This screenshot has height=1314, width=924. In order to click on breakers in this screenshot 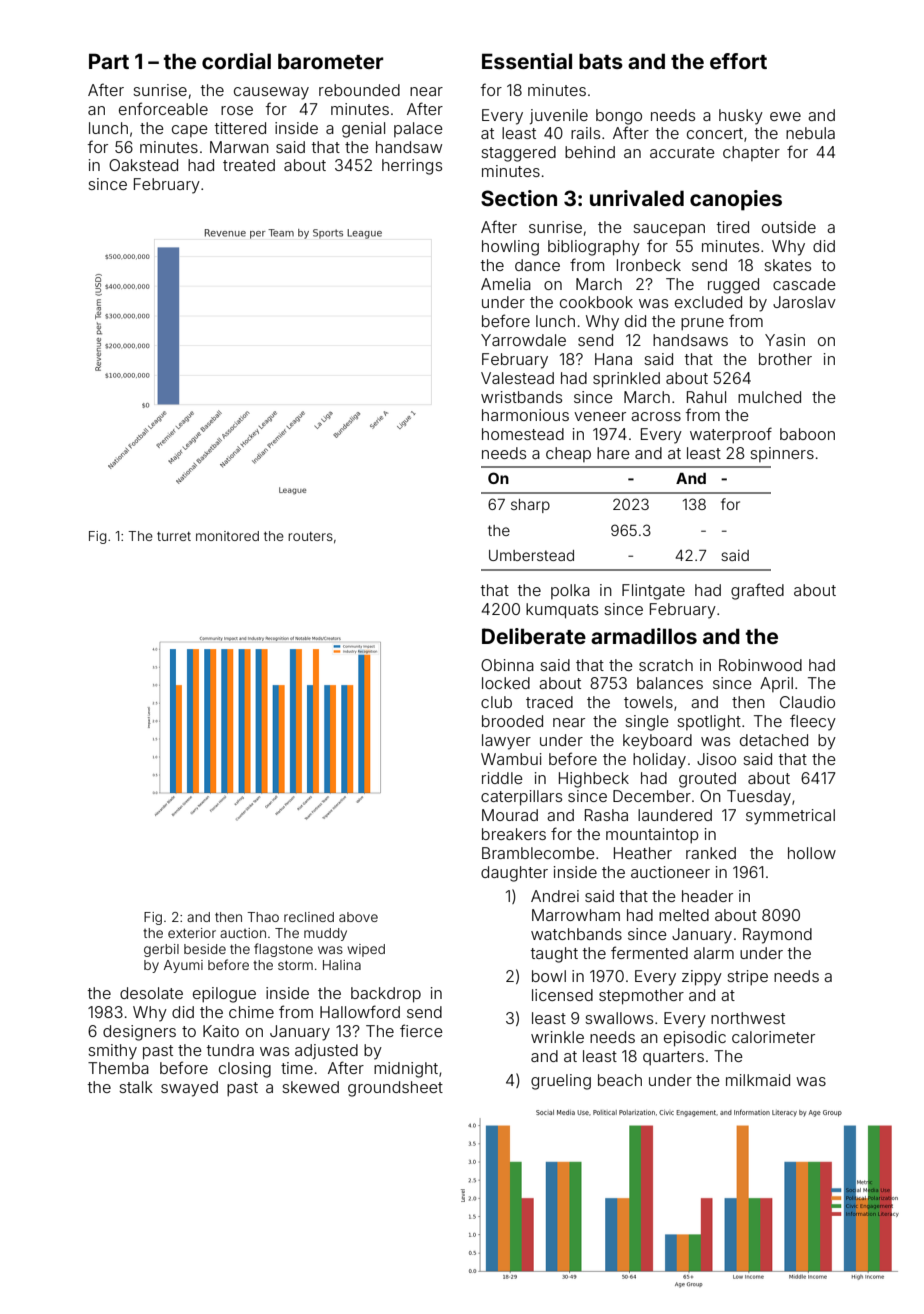, I will do `click(514, 834)`.
